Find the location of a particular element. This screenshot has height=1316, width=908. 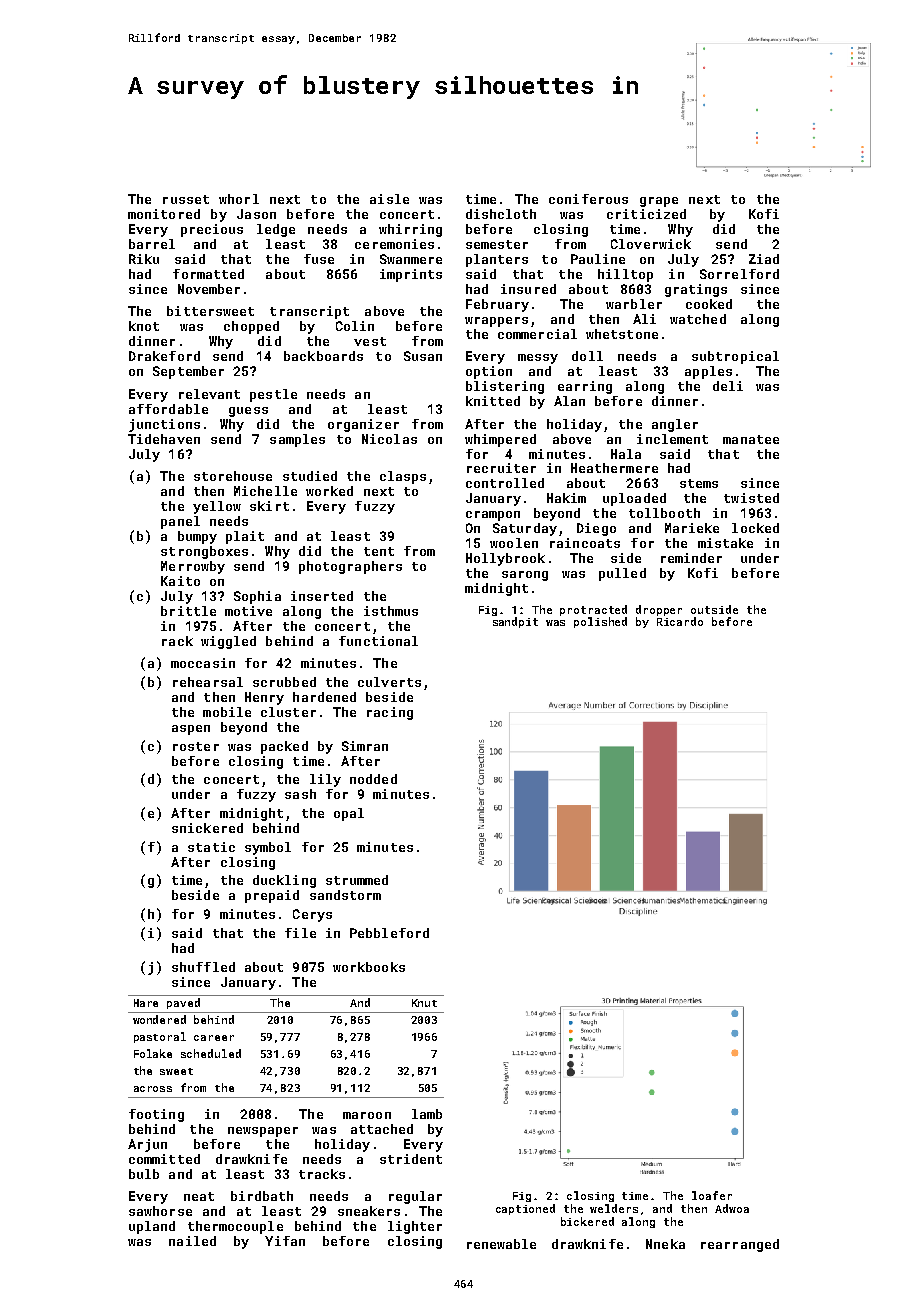

sandpit is located at coordinates (515, 622).
